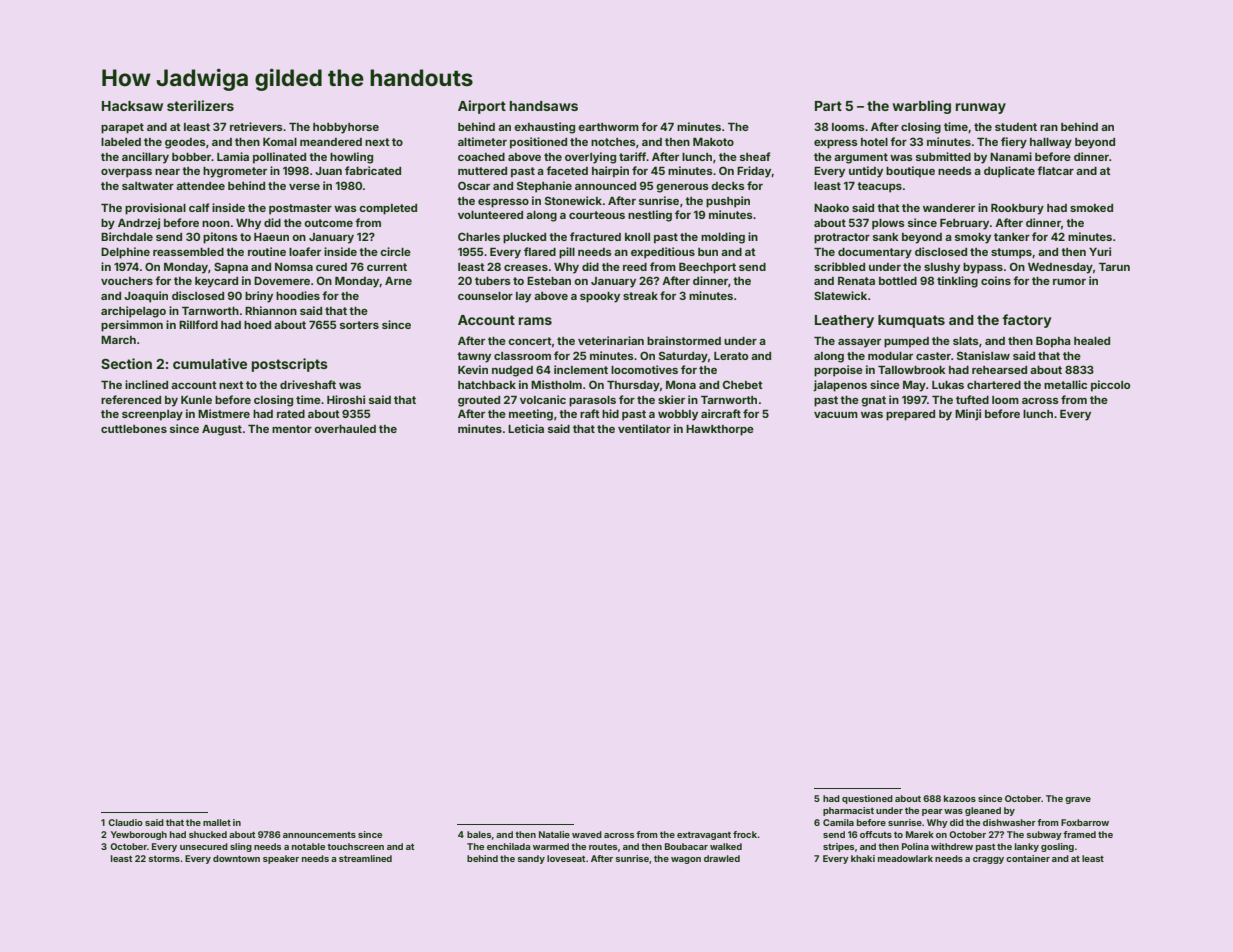 This document has height=952, width=1233. I want to click on wanderer, so click(949, 208).
